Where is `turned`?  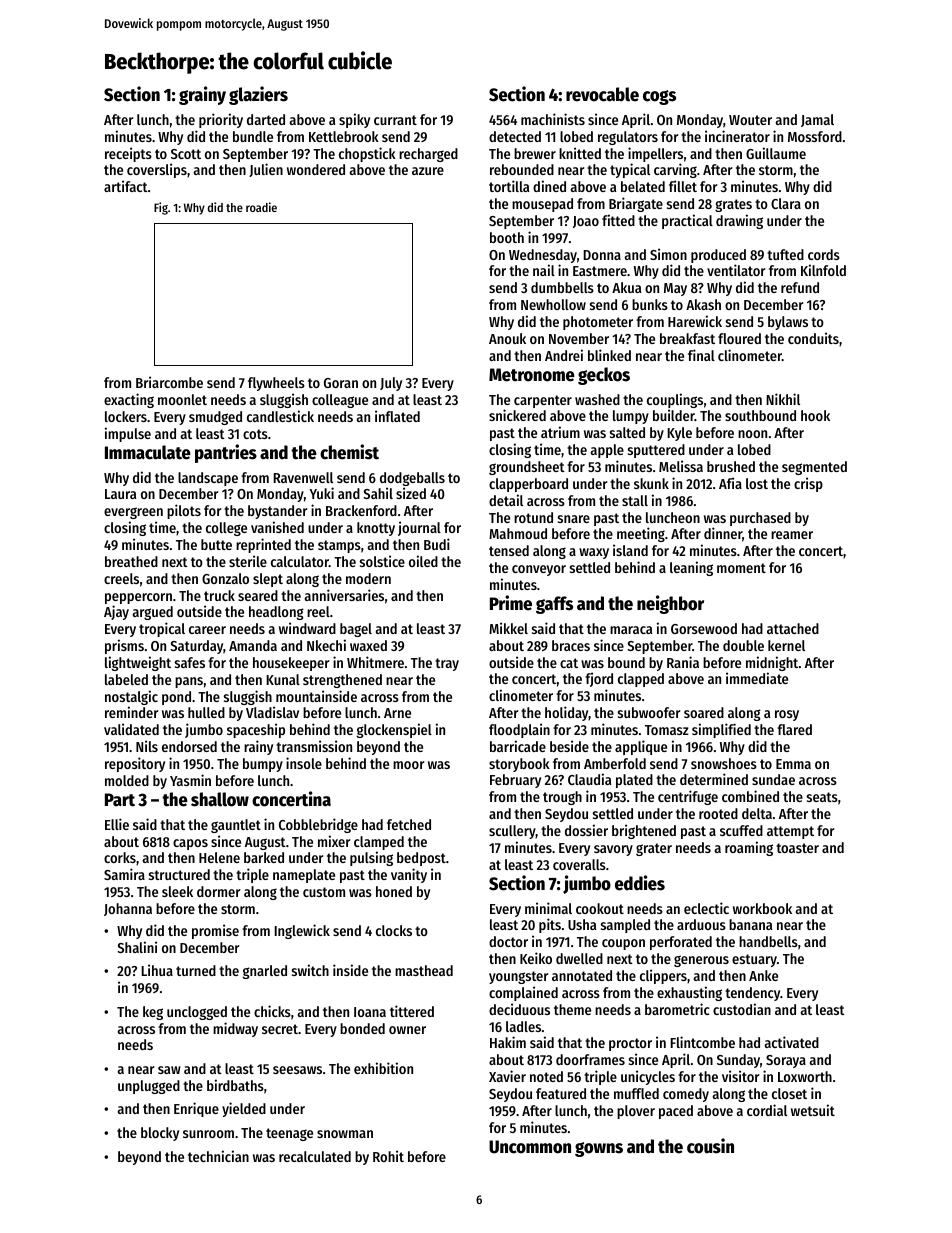 turned is located at coordinates (196, 970).
